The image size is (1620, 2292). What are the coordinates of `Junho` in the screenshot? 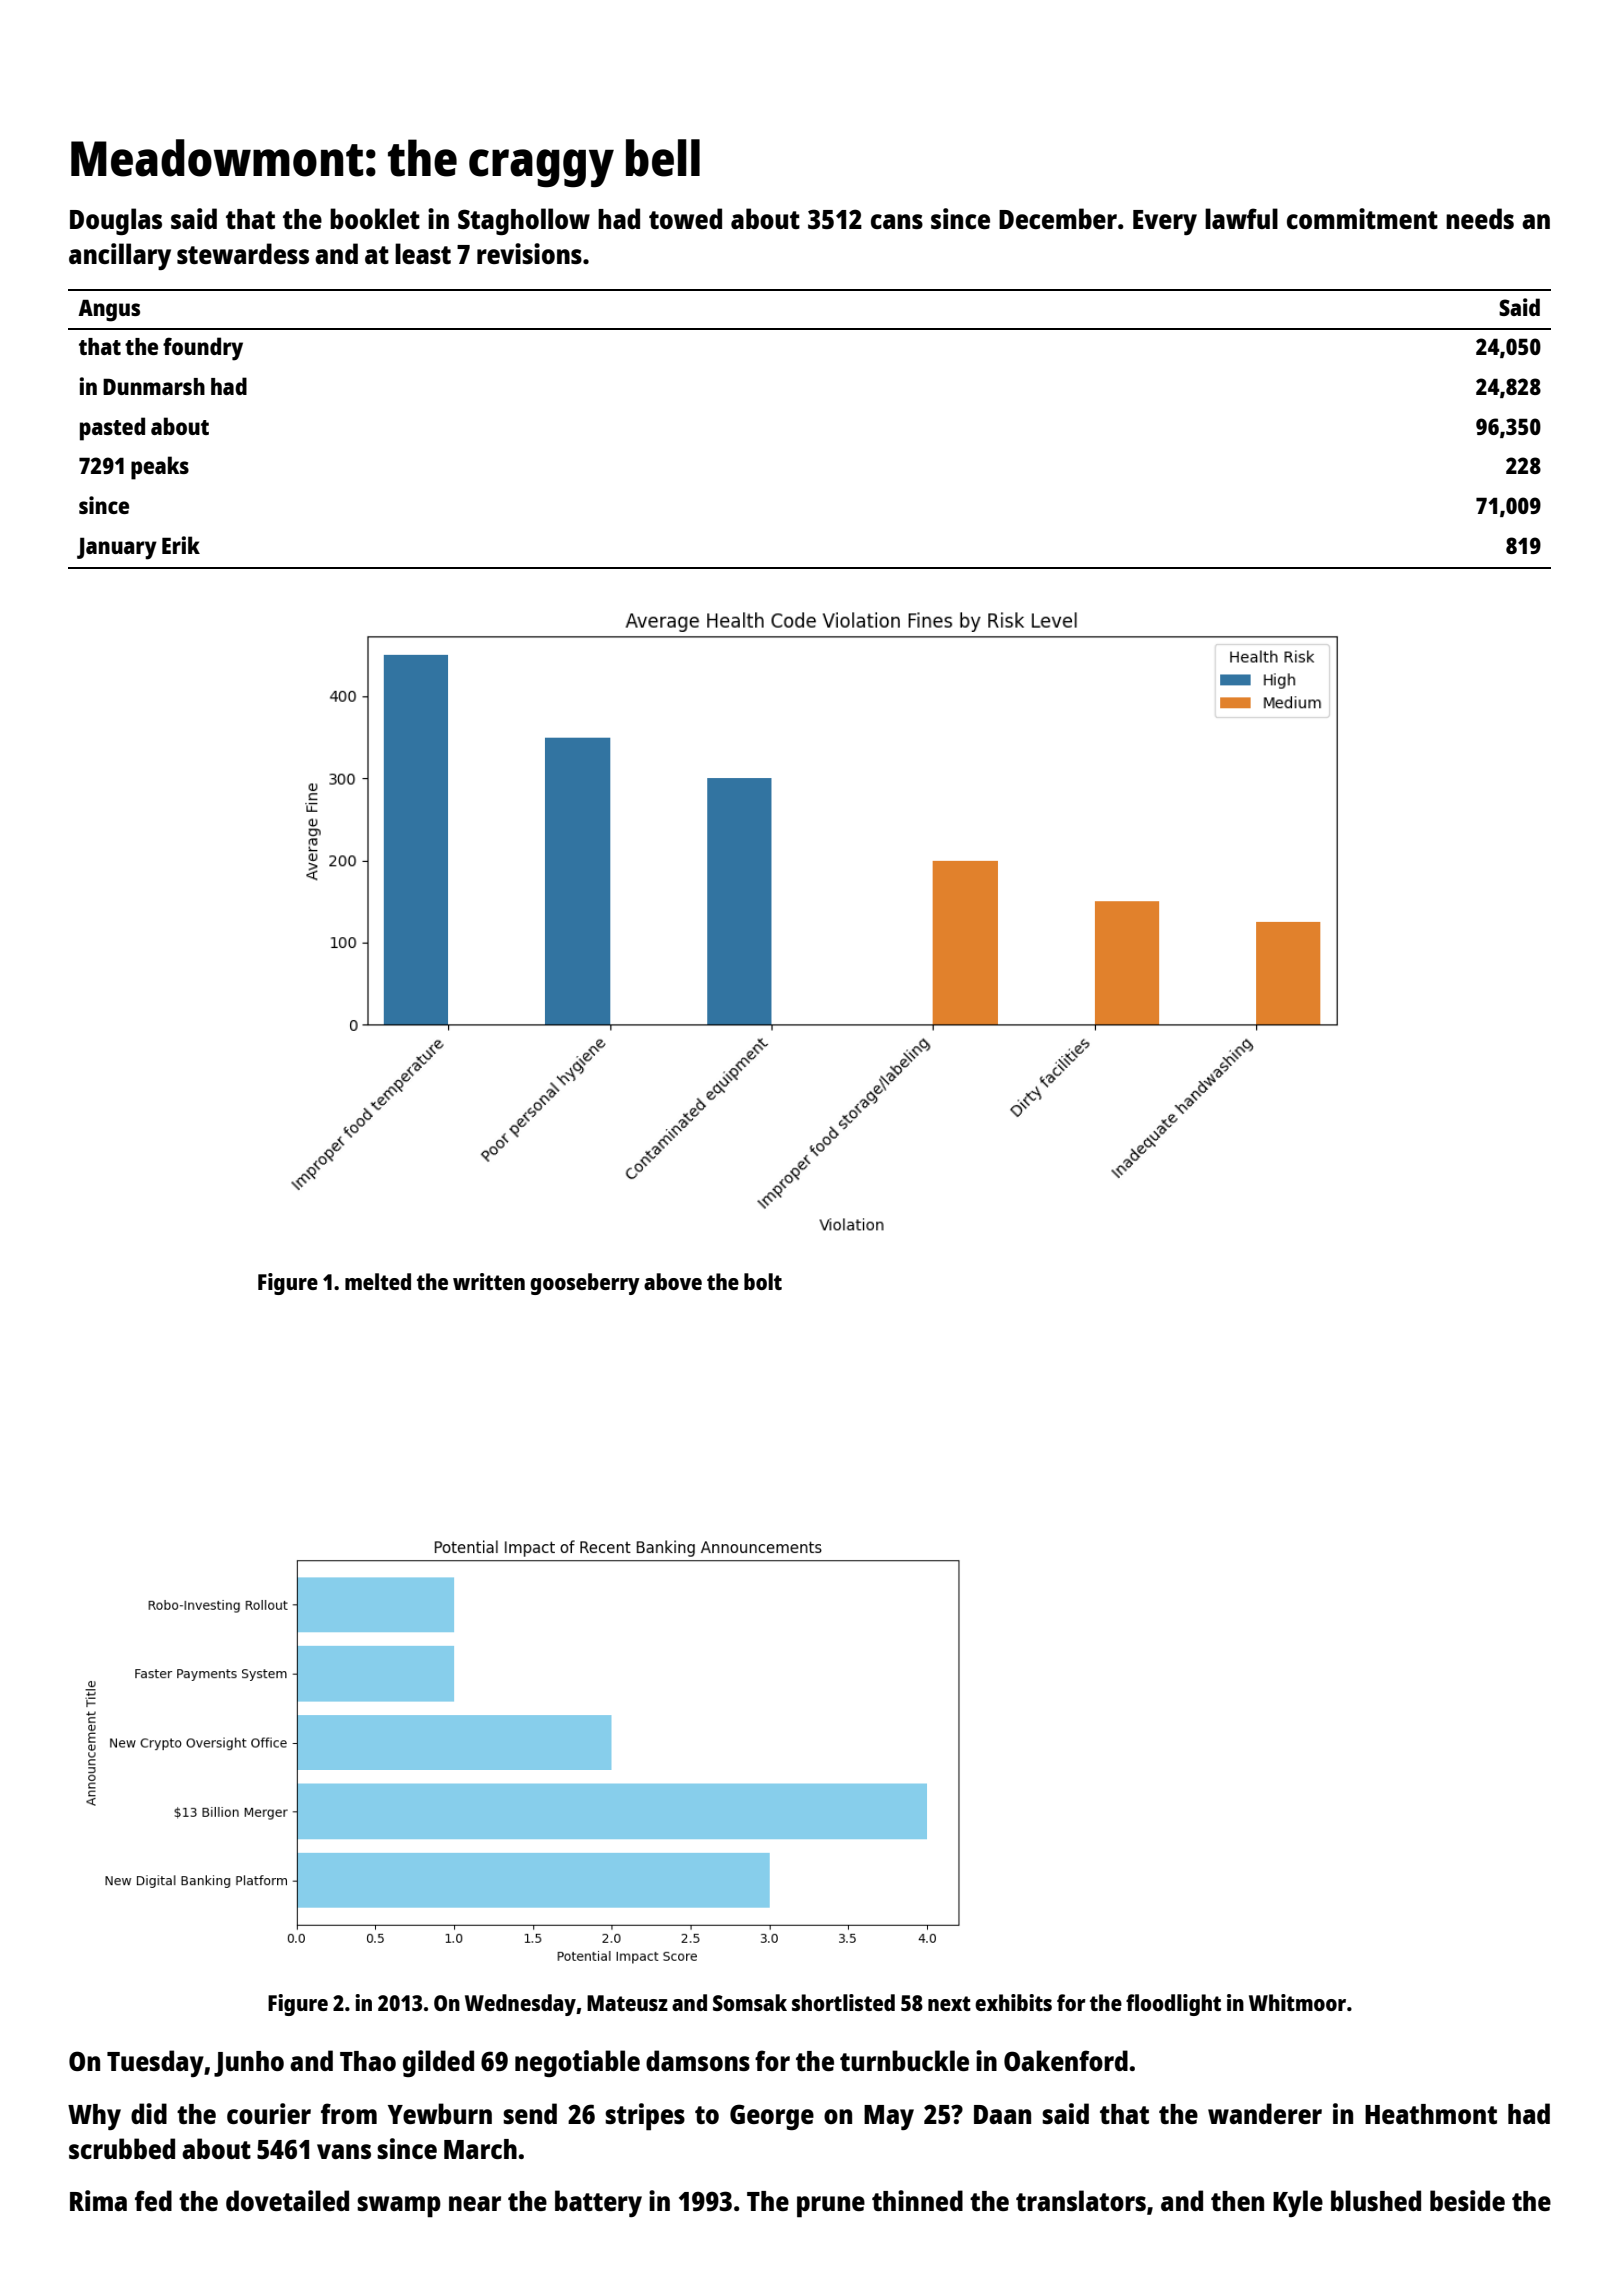 It's located at (249, 2064).
